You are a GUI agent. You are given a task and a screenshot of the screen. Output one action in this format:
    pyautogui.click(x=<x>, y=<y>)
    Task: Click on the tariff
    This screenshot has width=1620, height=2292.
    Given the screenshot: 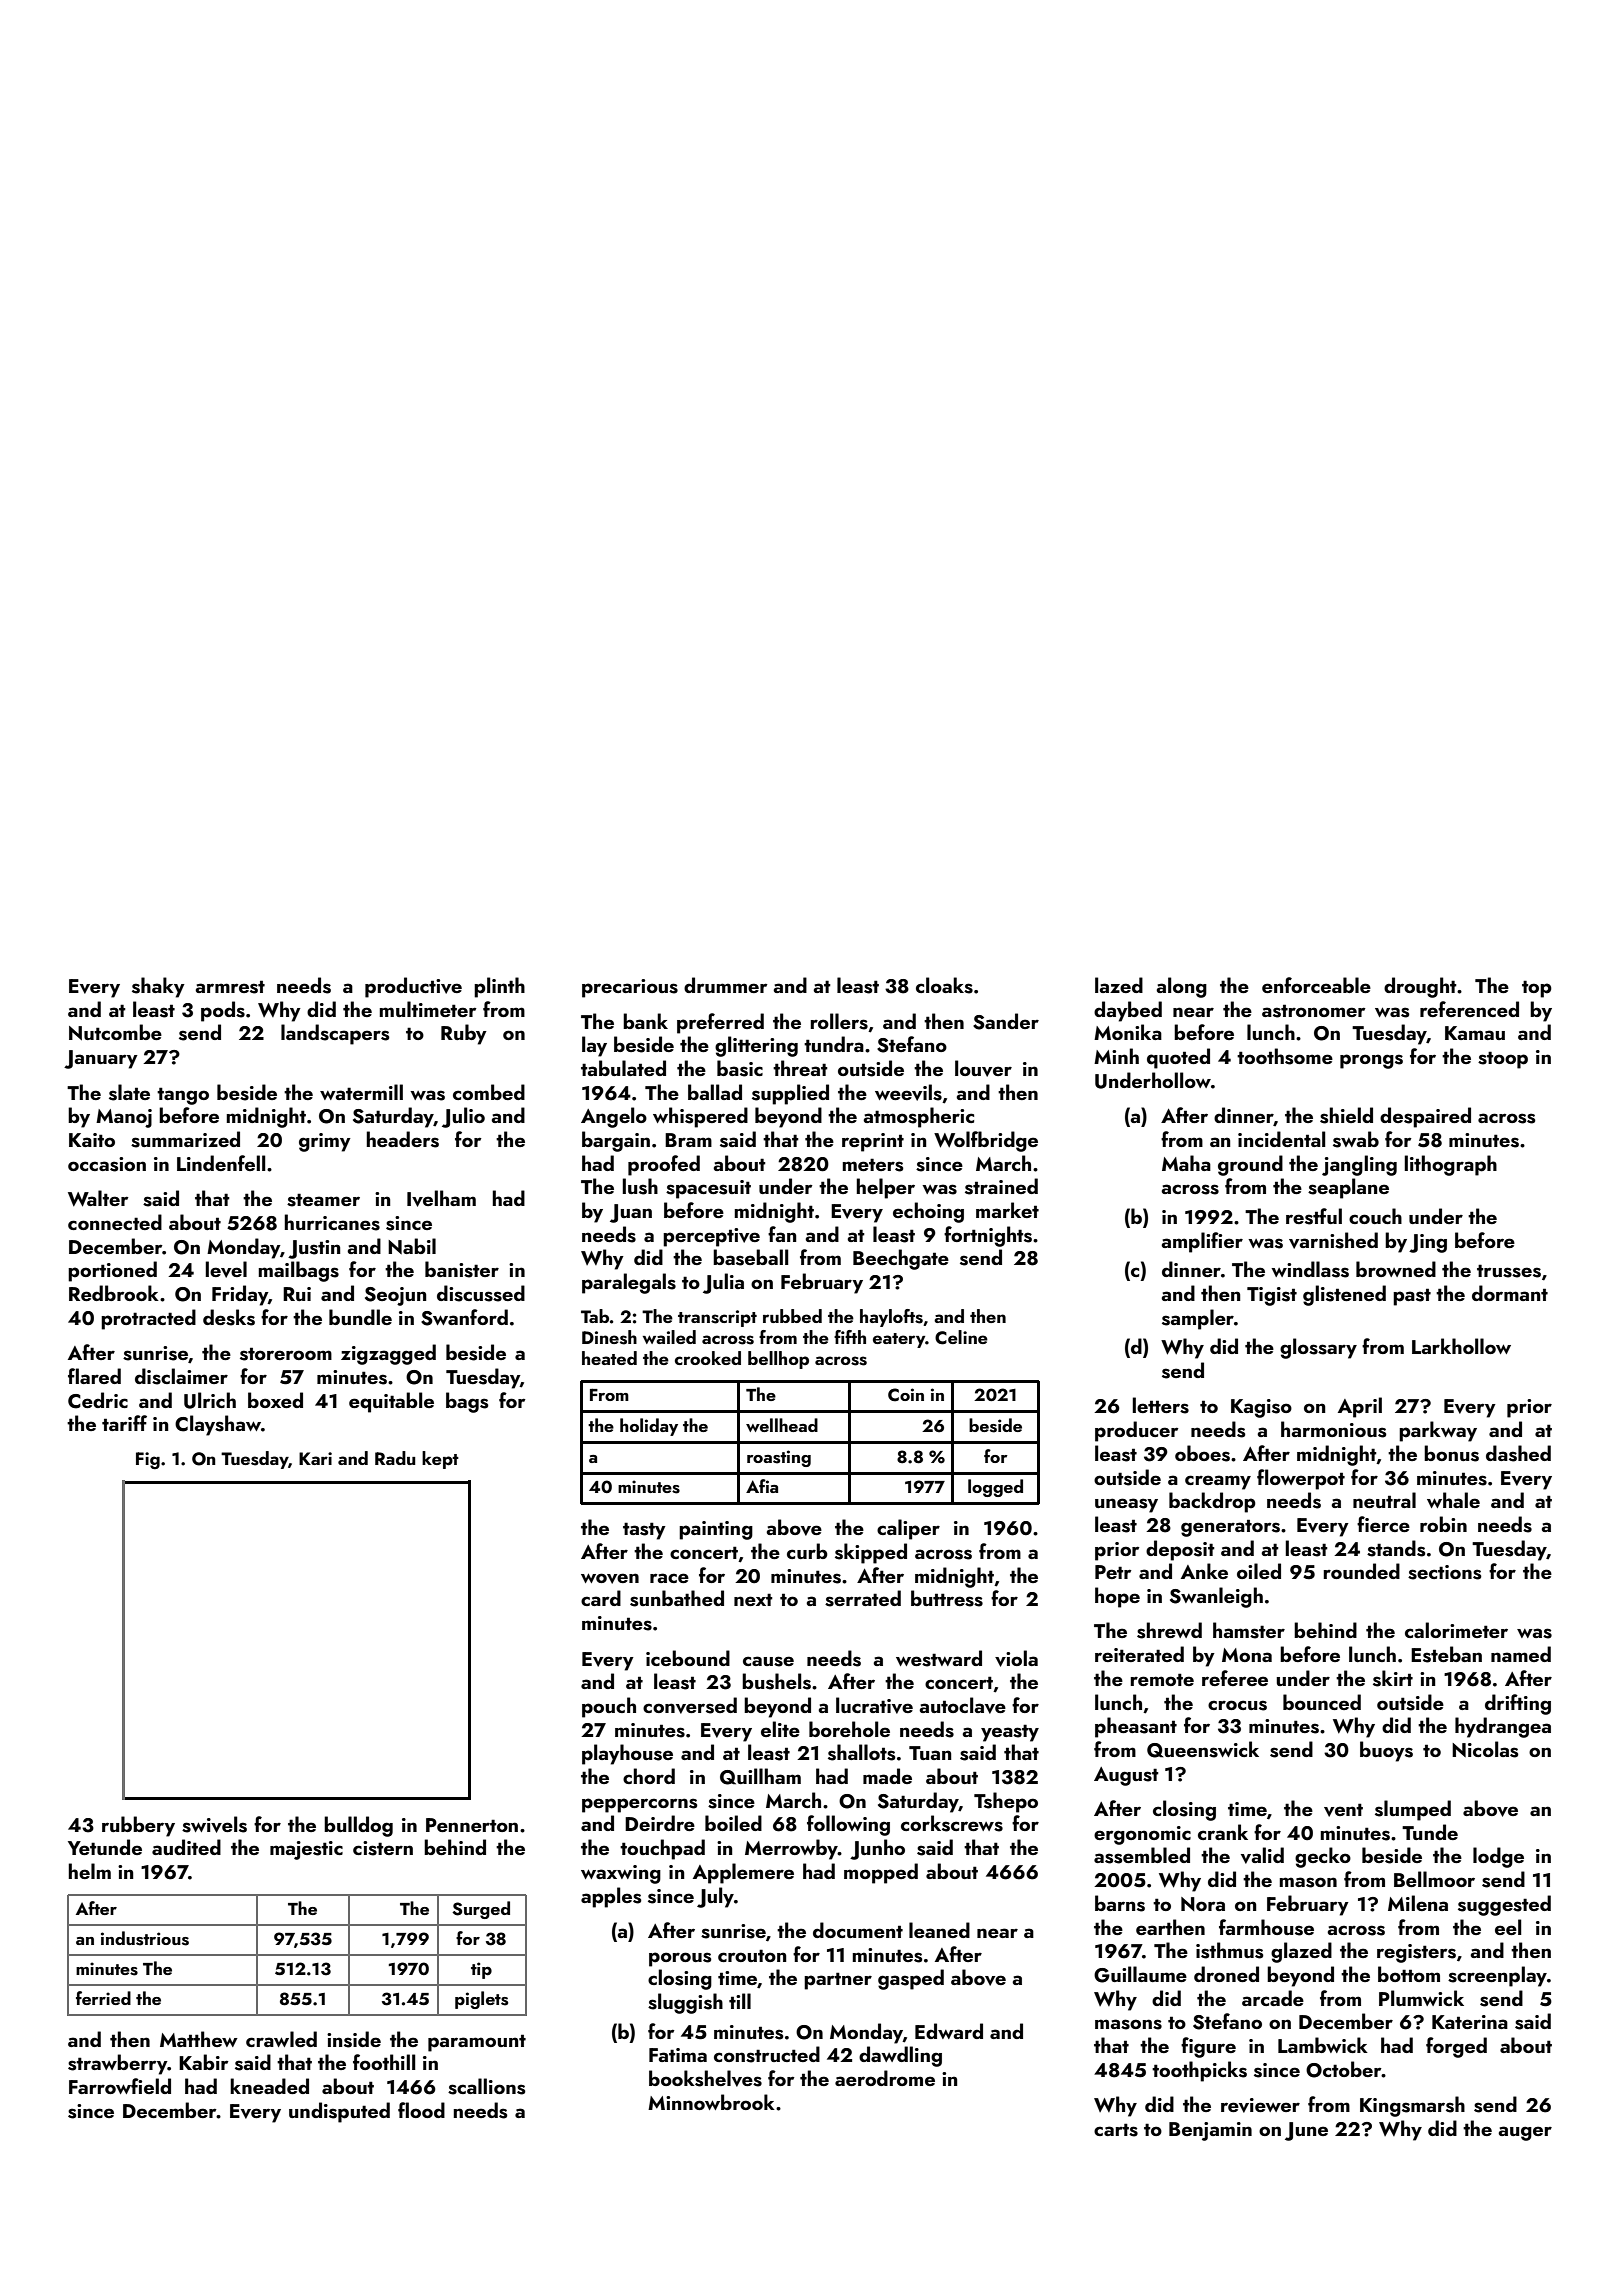 What is the action you would take?
    pyautogui.click(x=124, y=1423)
